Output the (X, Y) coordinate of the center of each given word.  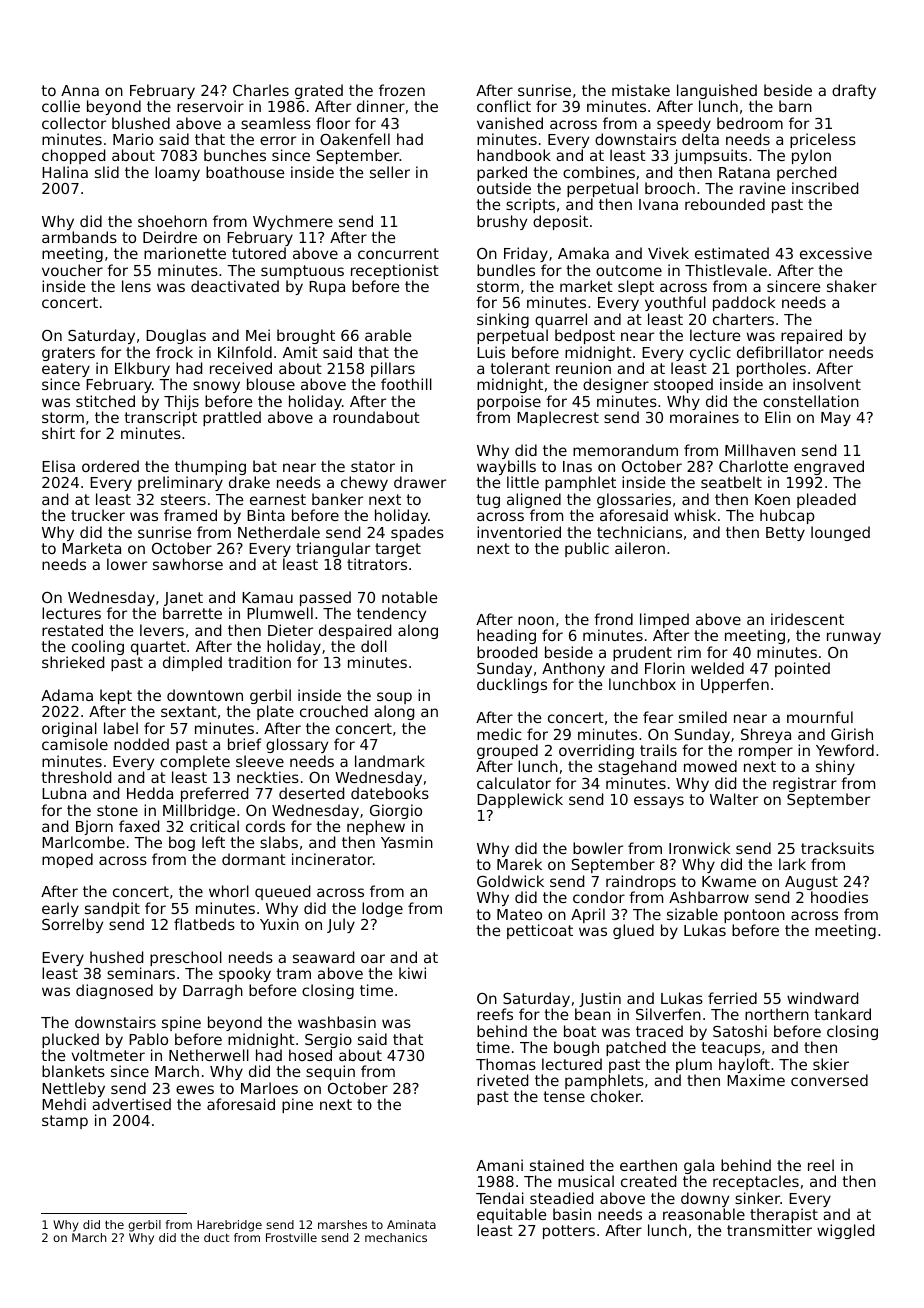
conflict (504, 106)
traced (659, 1031)
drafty (854, 91)
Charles (261, 90)
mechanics (396, 1237)
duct (217, 1237)
